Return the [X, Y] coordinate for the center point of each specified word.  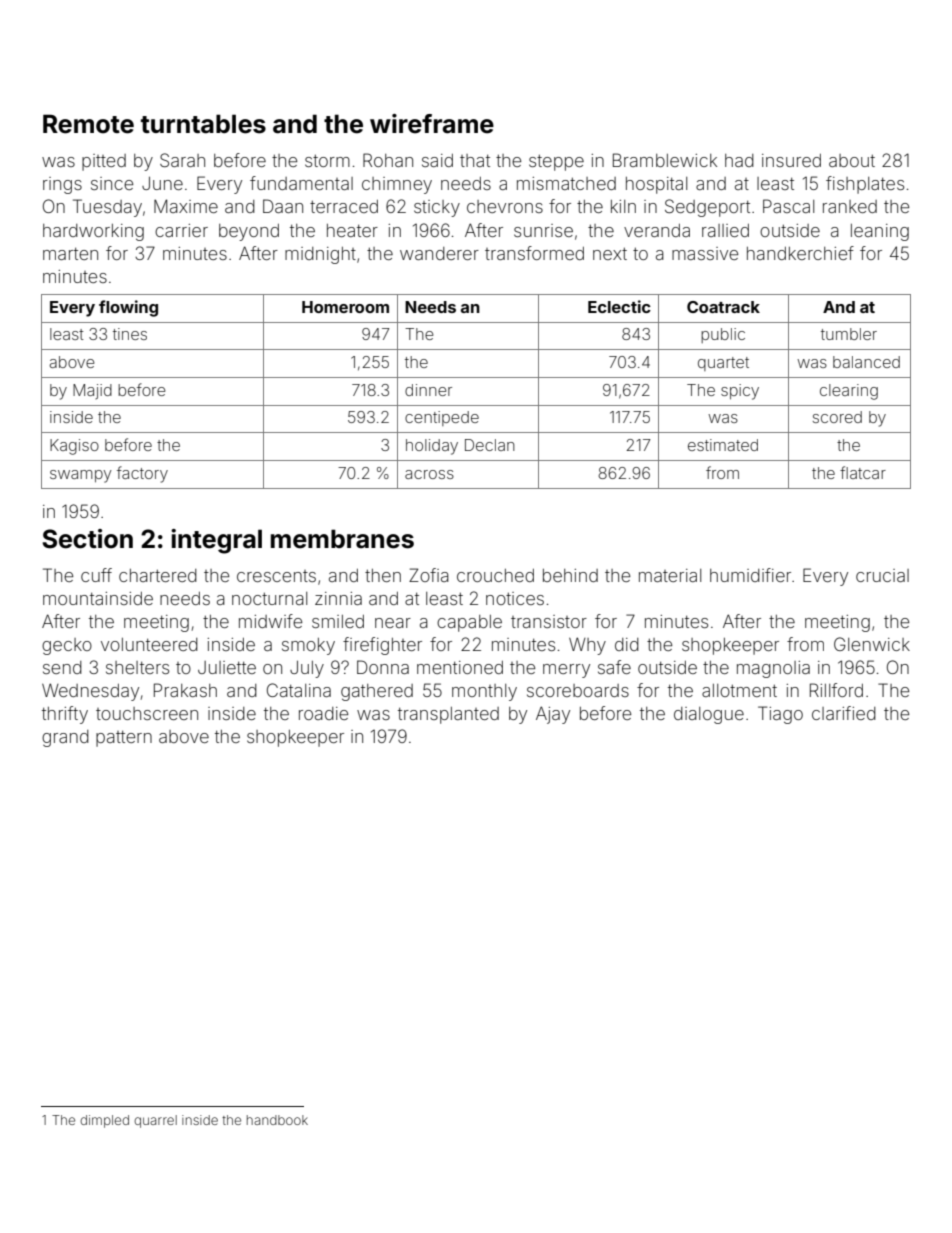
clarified [844, 713]
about [852, 160]
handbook [277, 1120]
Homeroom [345, 307]
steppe [556, 163]
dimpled [104, 1121]
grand [65, 738]
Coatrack [723, 307]
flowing [128, 308]
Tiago [780, 715]
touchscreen [147, 713]
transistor [549, 621]
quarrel [155, 1121]
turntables [203, 124]
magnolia [773, 669]
